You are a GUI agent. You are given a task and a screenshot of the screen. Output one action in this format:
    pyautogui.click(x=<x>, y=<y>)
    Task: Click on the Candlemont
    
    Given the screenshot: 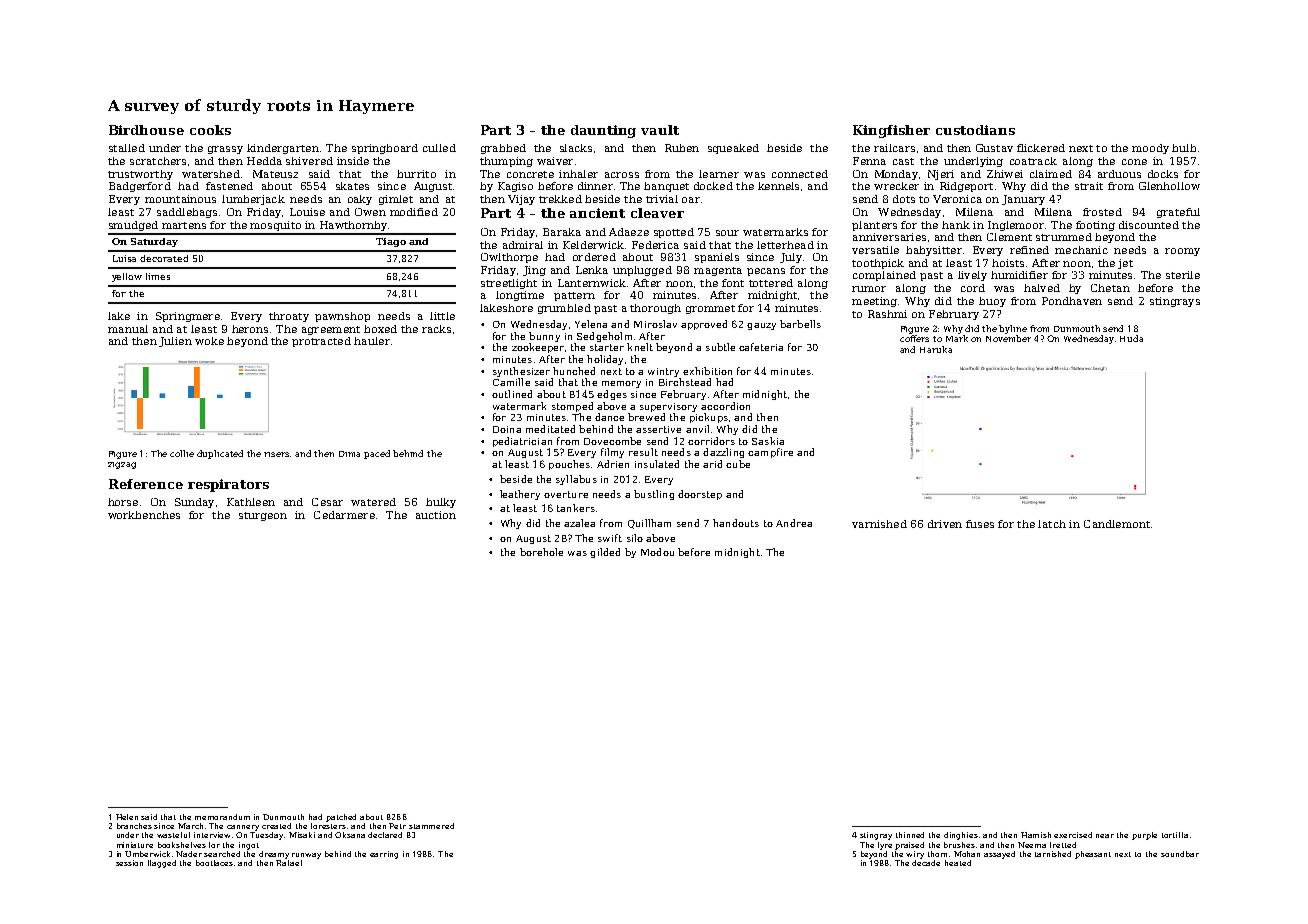 What is the action you would take?
    pyautogui.click(x=1117, y=524)
